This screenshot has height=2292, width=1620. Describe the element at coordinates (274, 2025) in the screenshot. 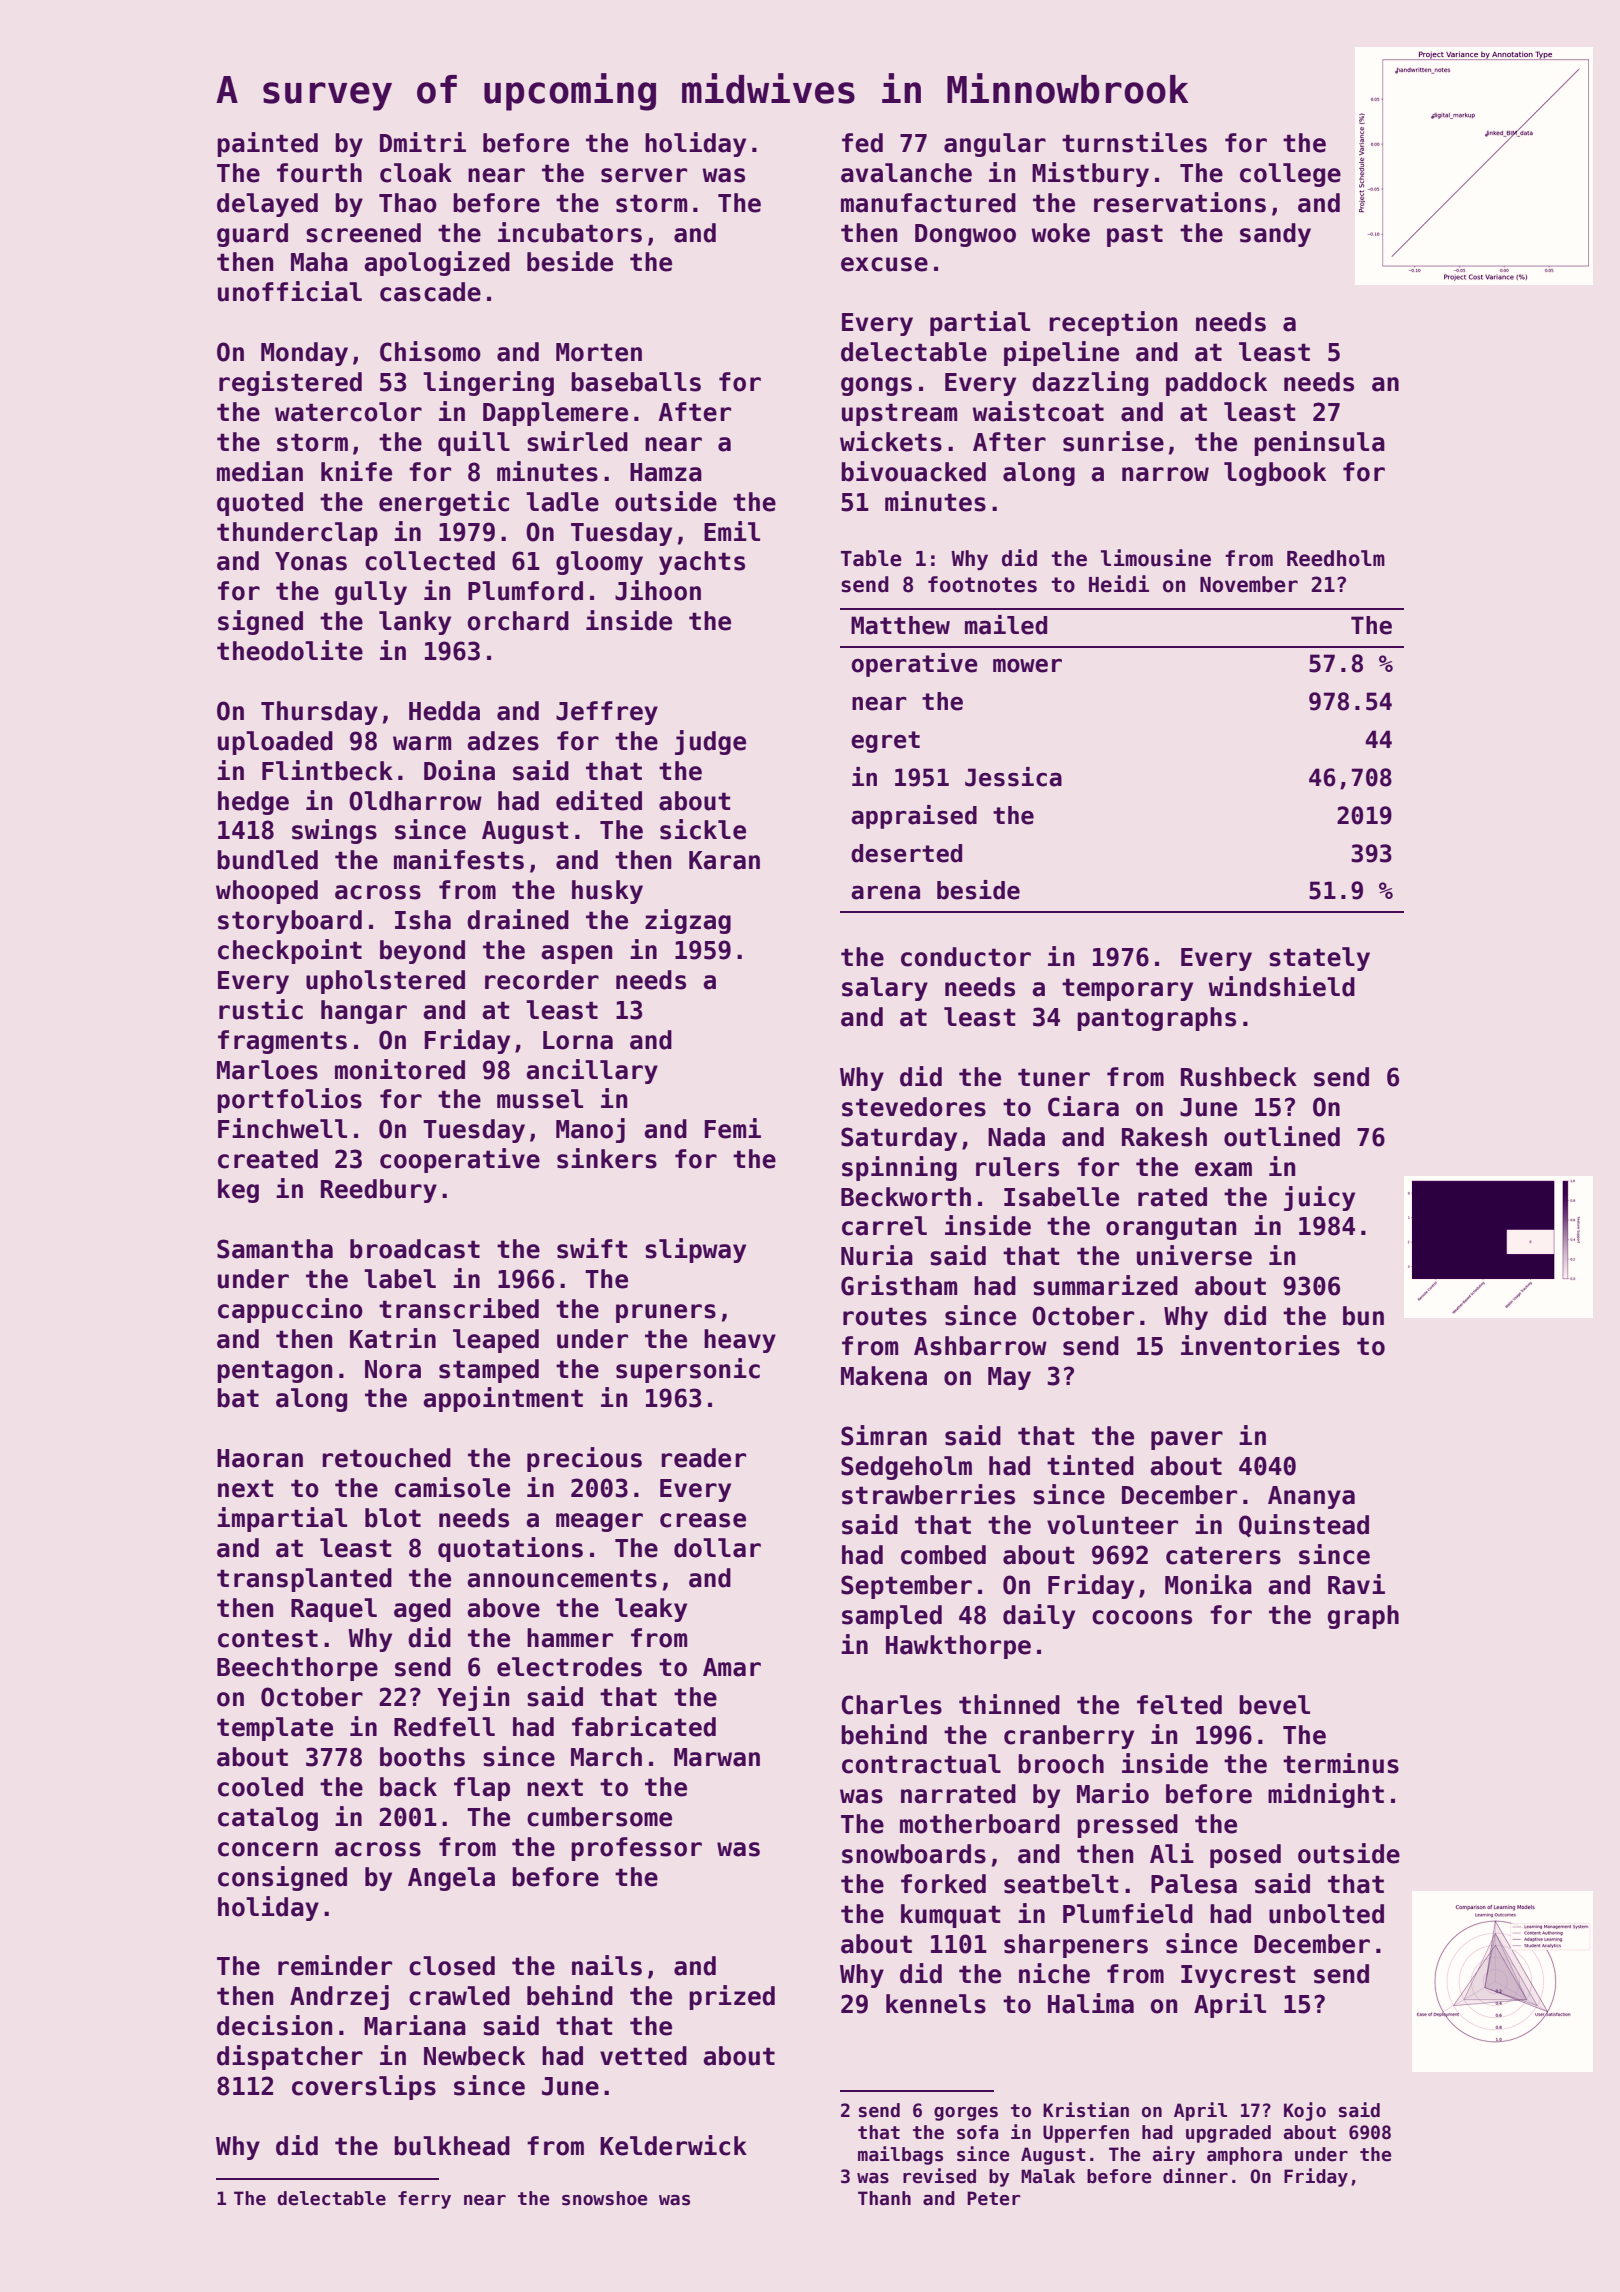

I see `decision` at that location.
